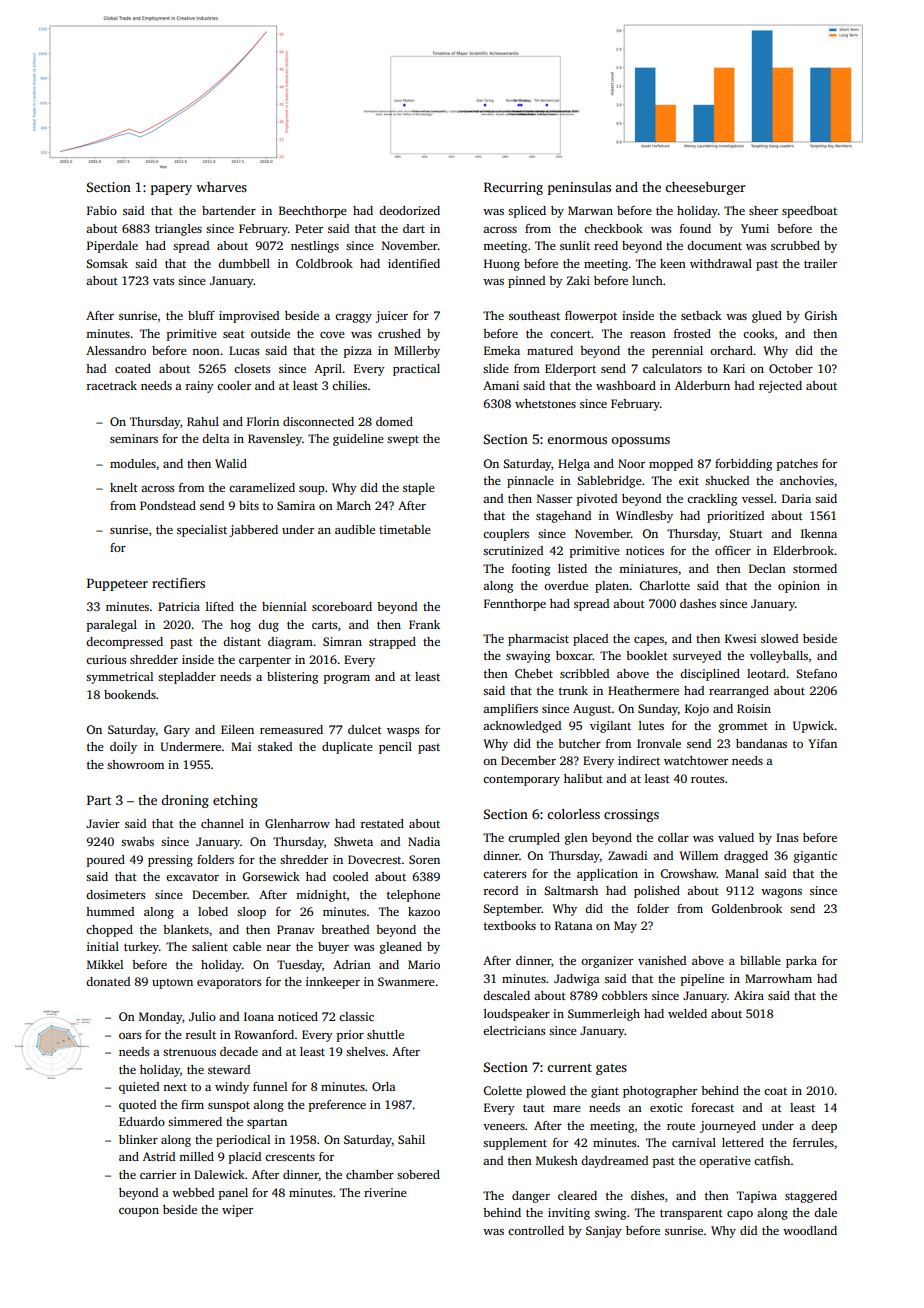 This screenshot has height=1308, width=924. I want to click on Somsak, so click(107, 263).
